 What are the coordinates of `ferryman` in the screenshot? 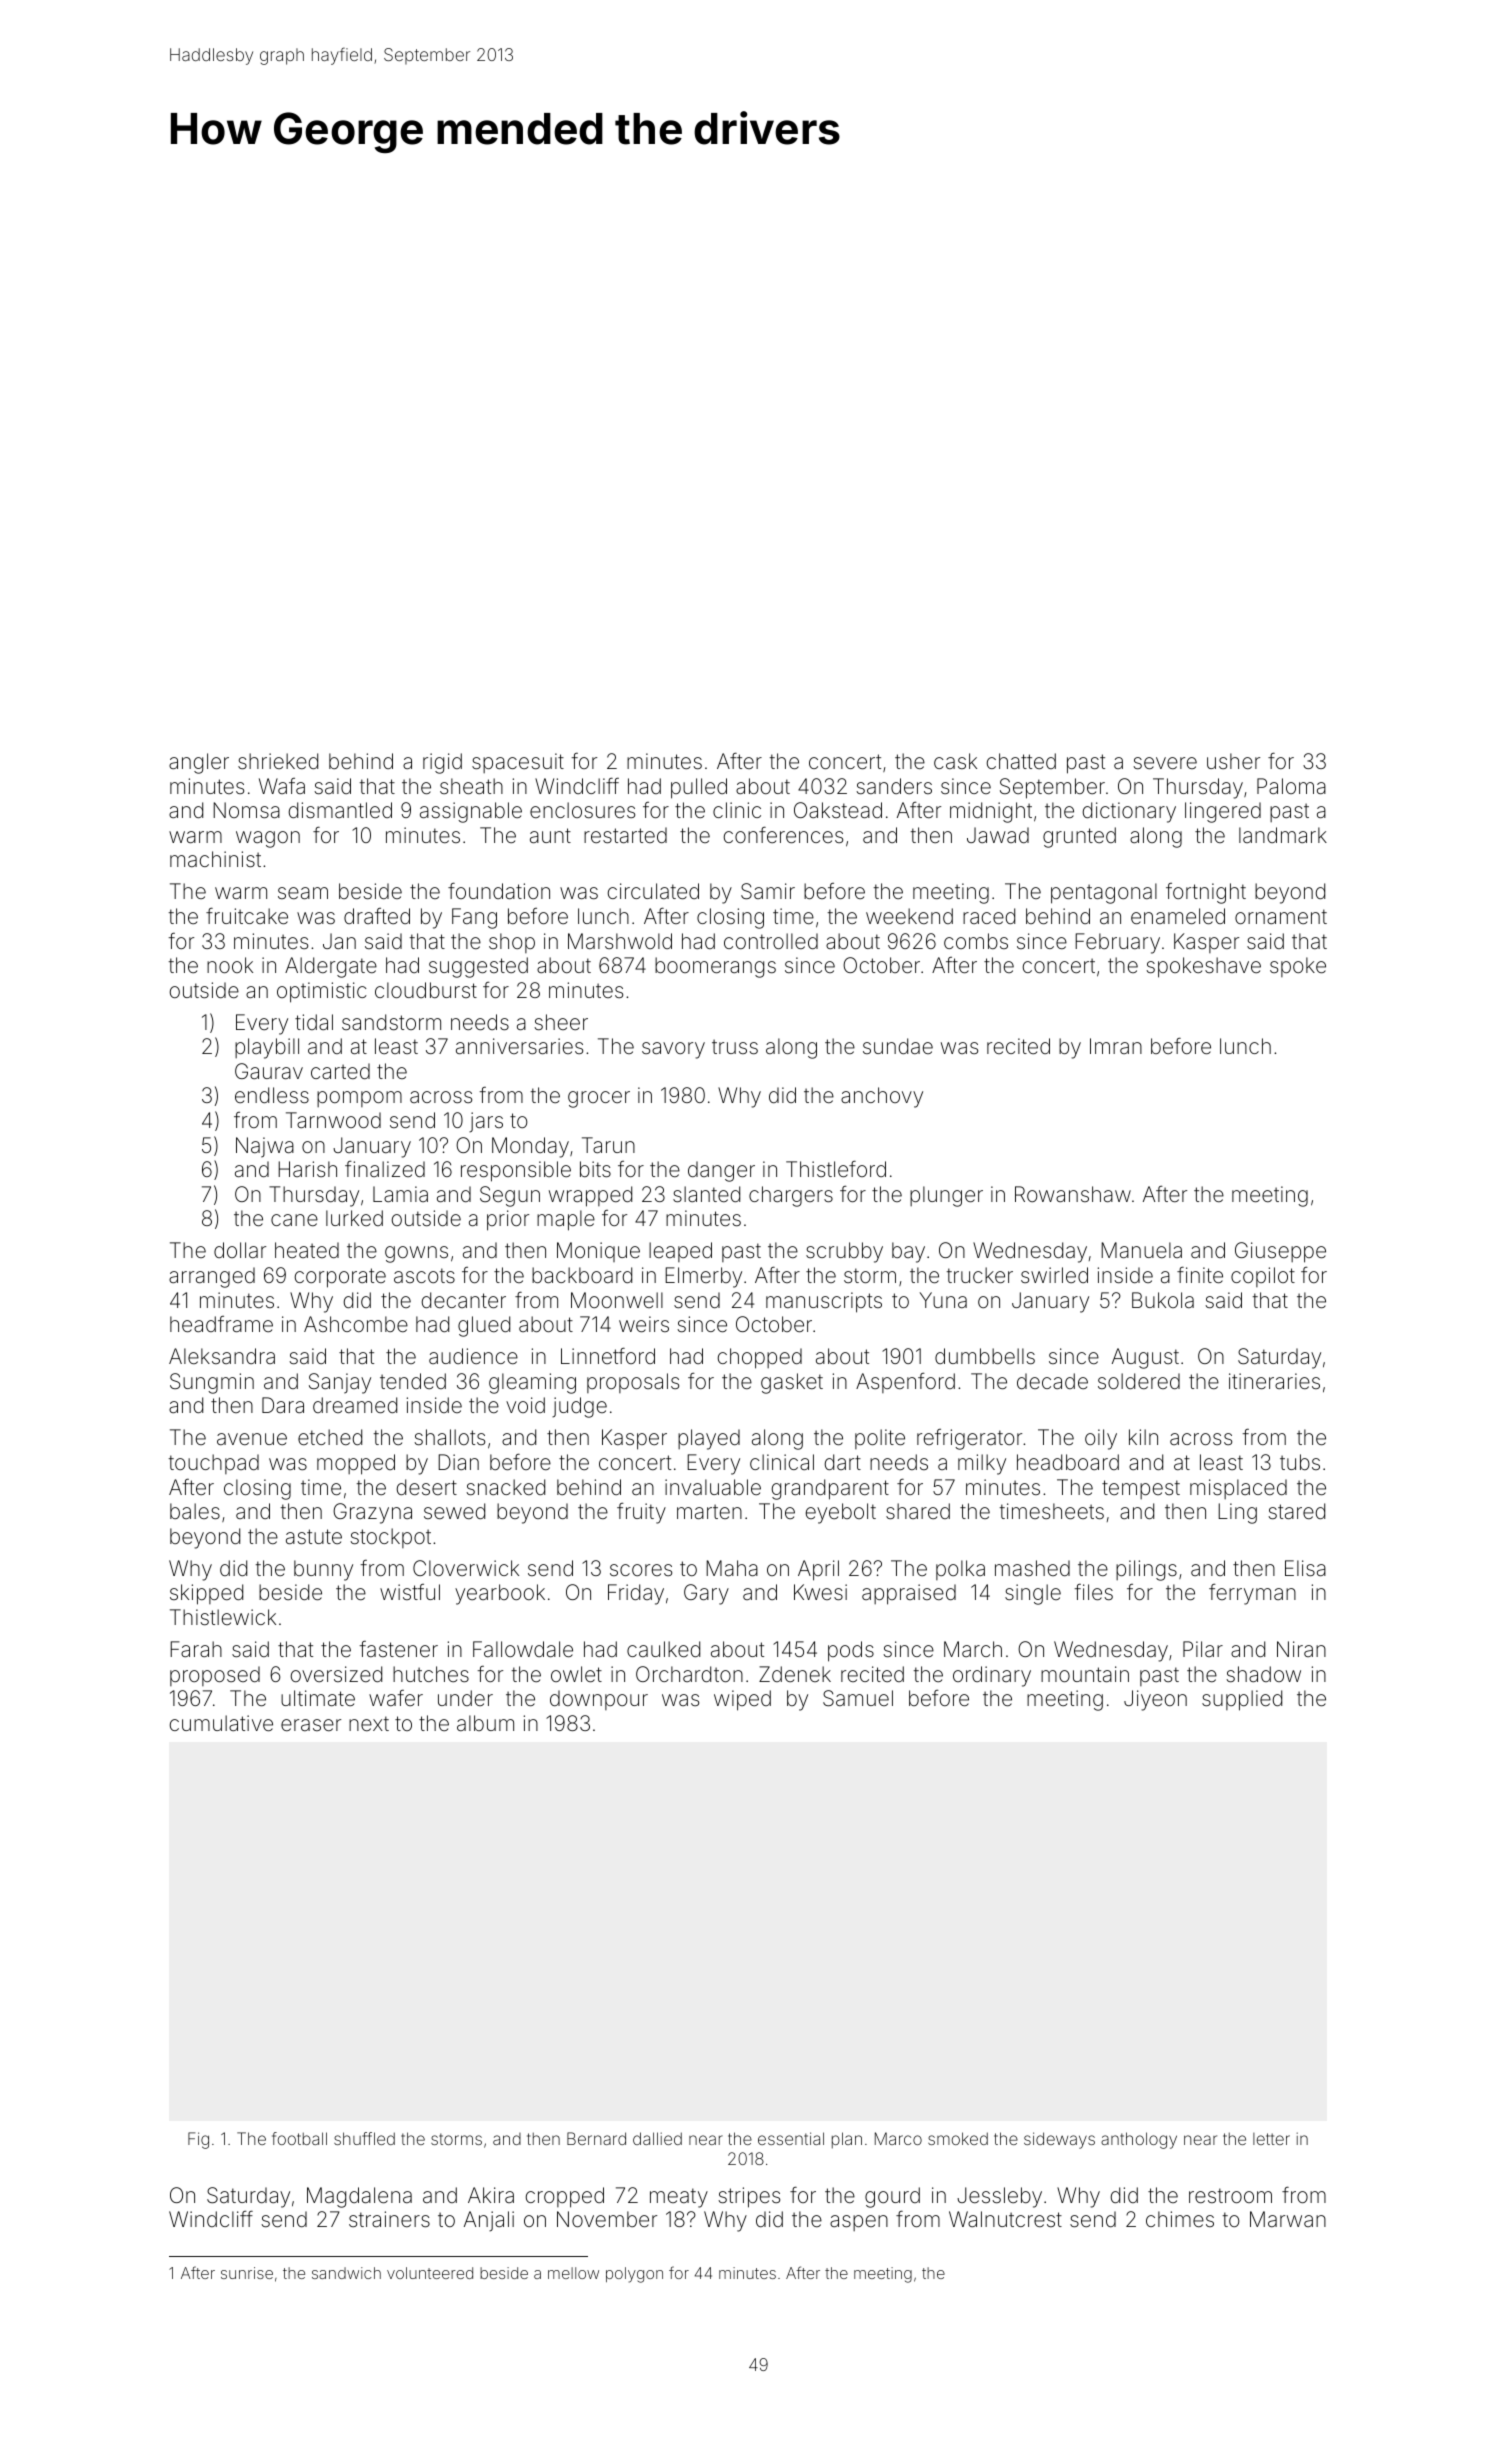 It's located at (1252, 1594).
